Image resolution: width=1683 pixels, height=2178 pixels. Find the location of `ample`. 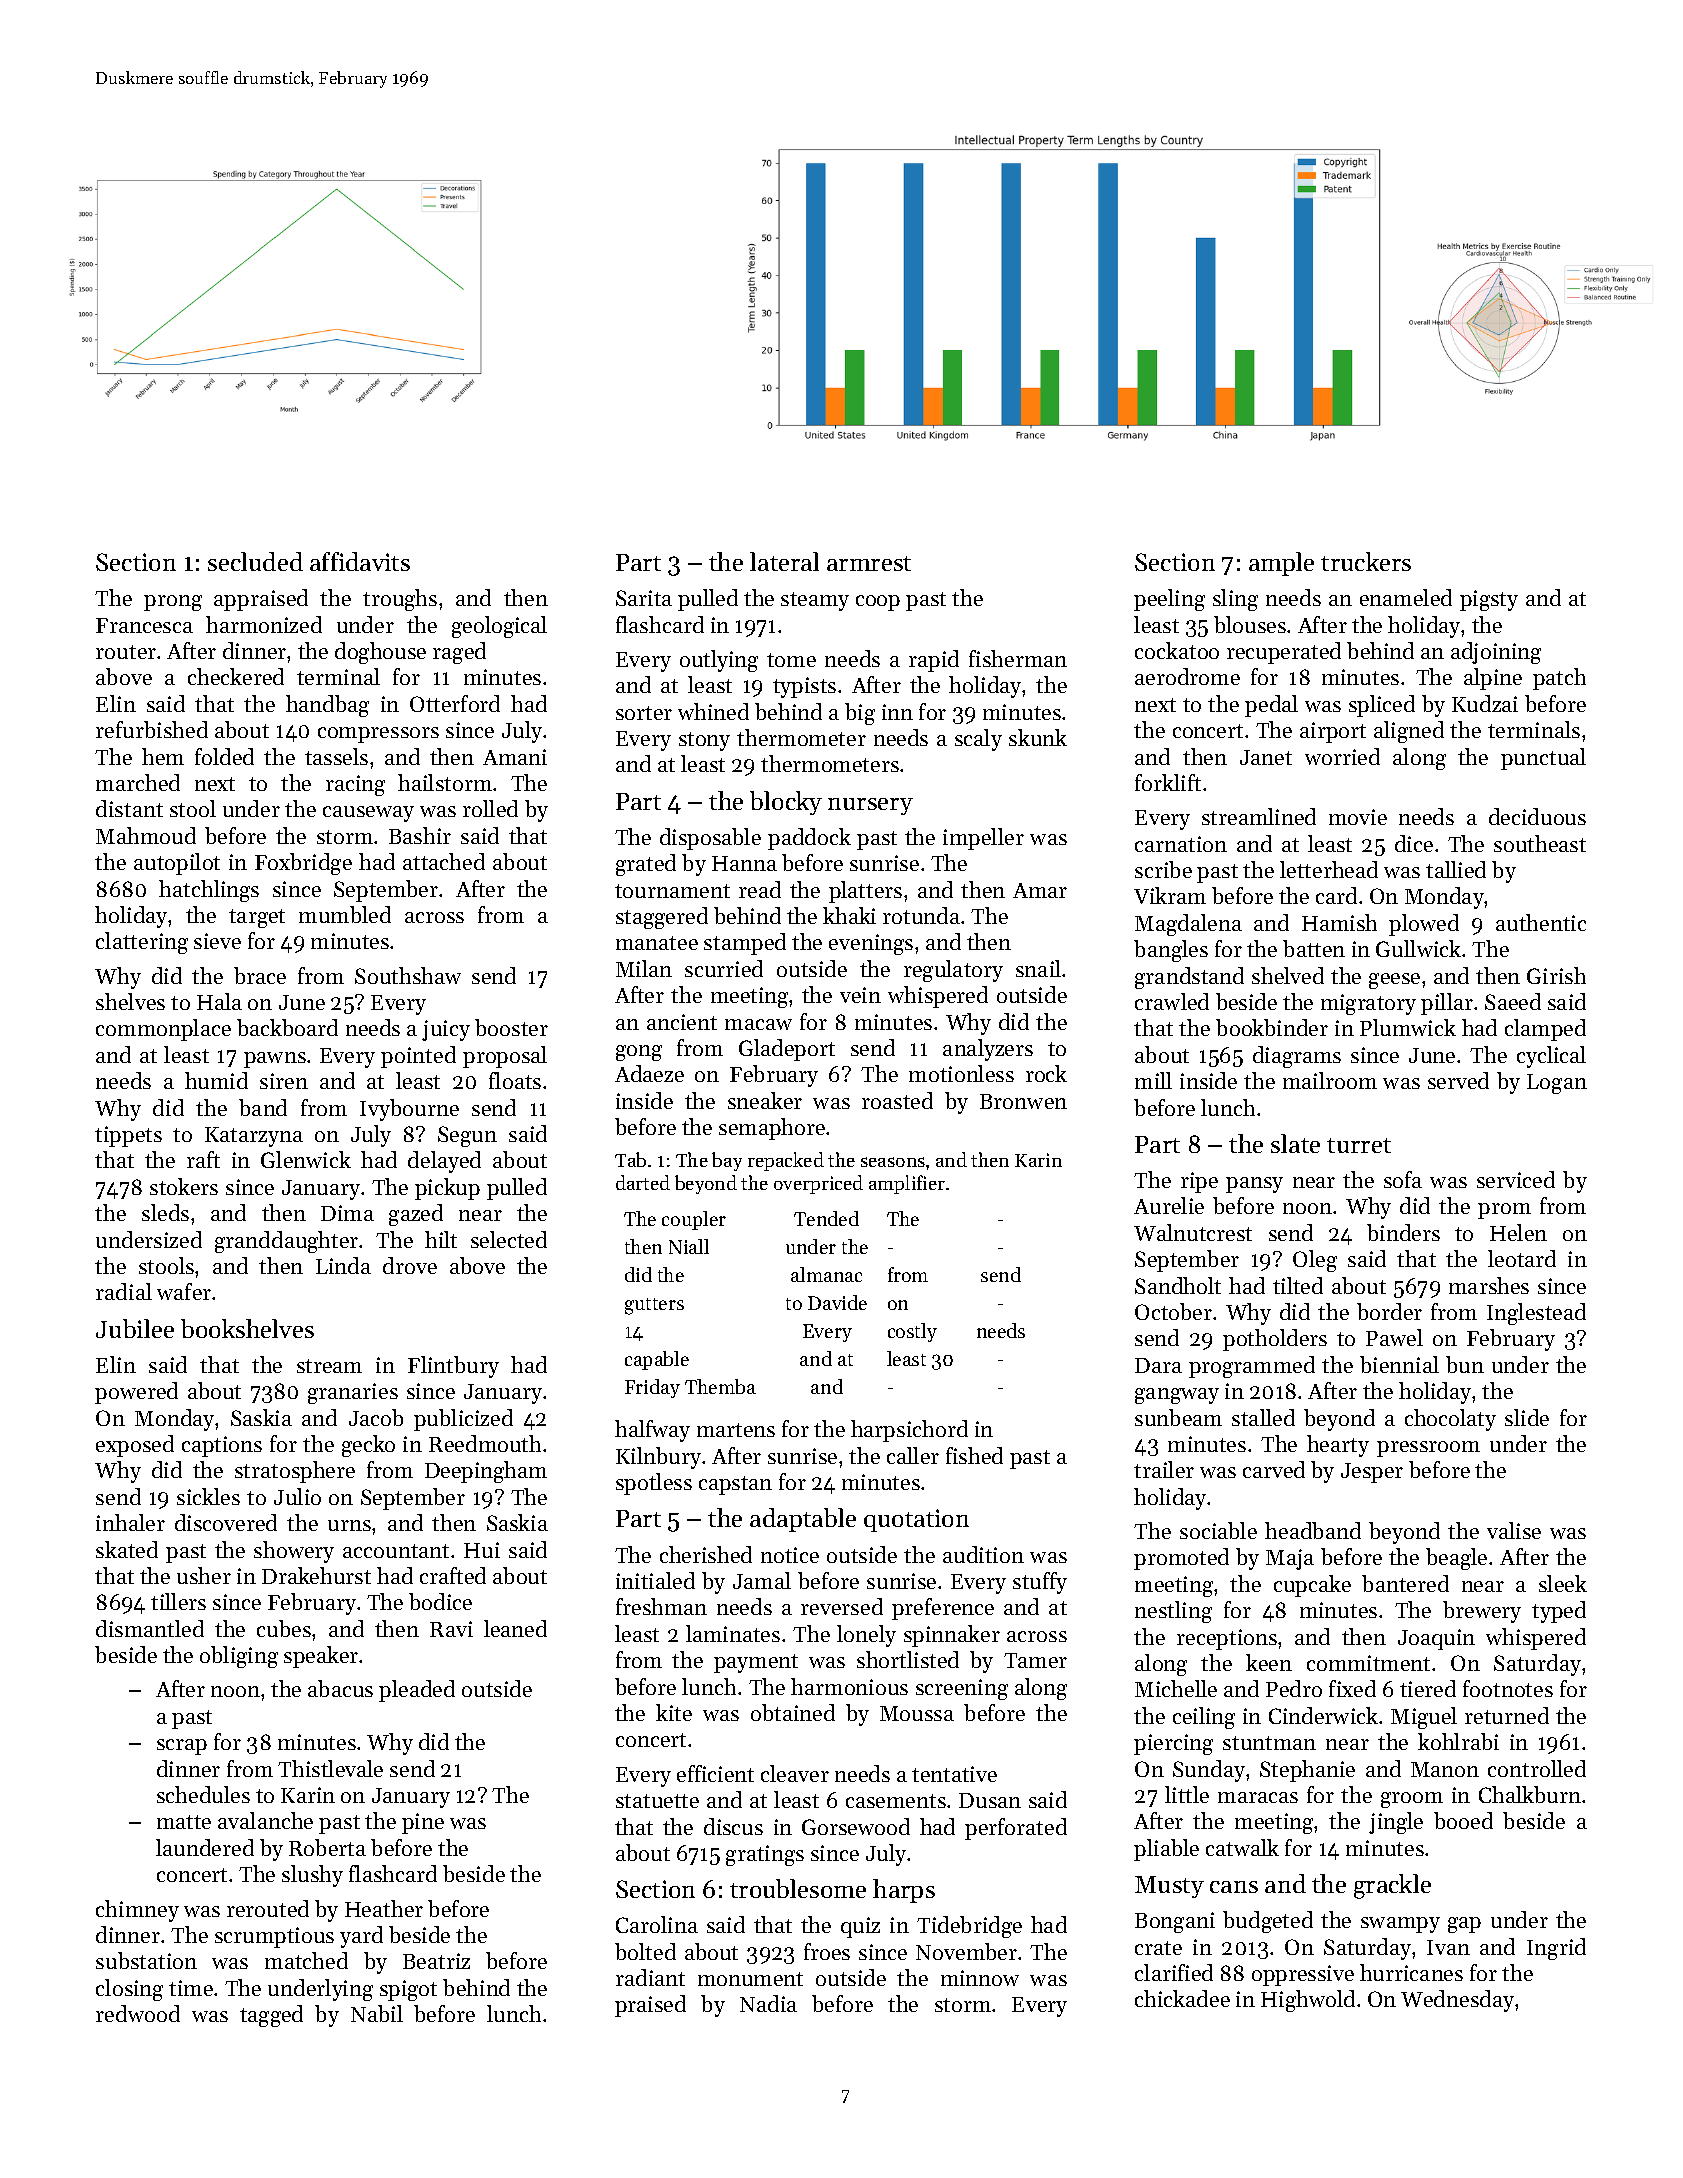

ample is located at coordinates (1281, 564).
